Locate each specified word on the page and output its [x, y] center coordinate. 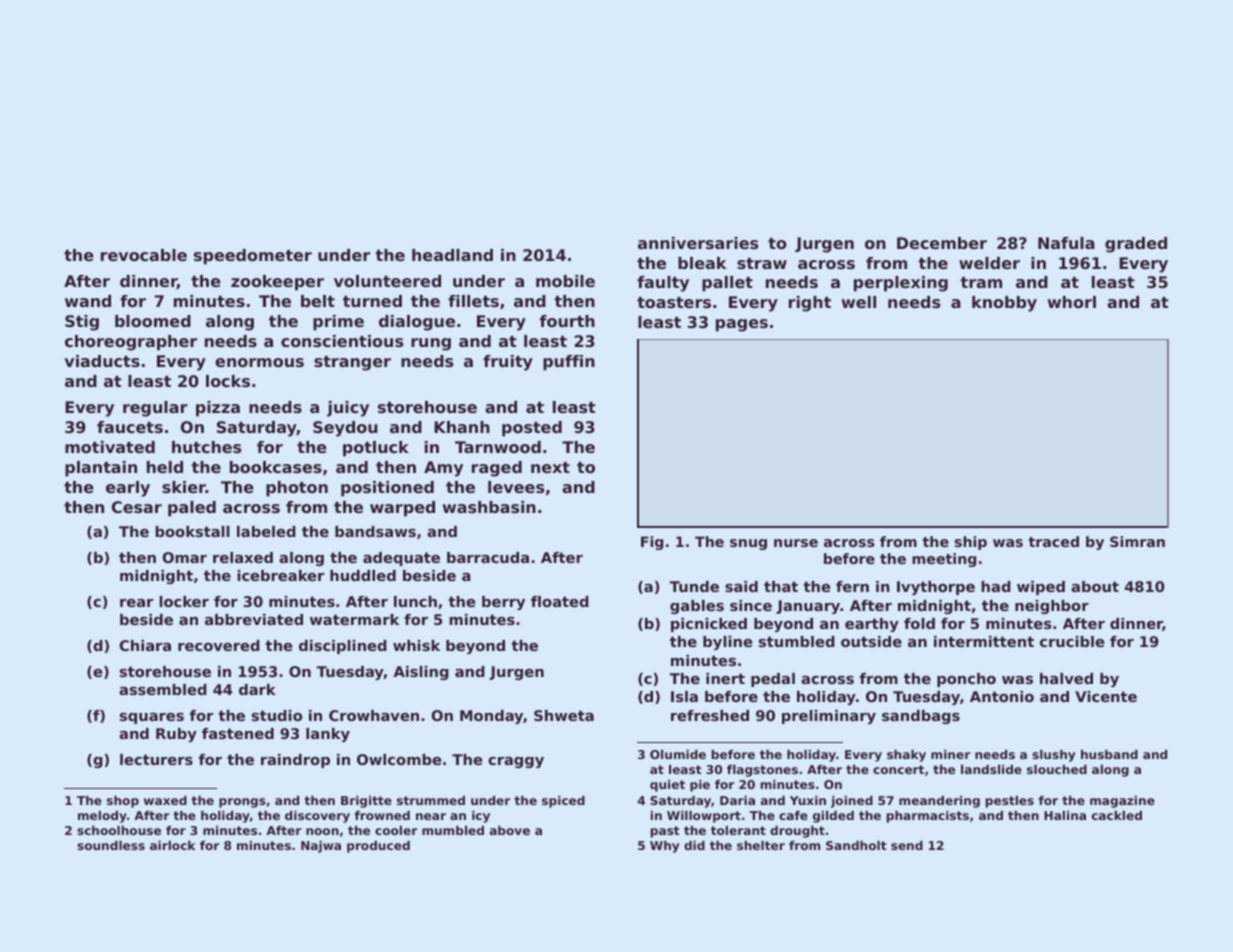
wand [88, 301]
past [665, 832]
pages [742, 325]
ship [971, 543]
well [858, 302]
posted [532, 429]
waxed [165, 800]
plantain [101, 469]
